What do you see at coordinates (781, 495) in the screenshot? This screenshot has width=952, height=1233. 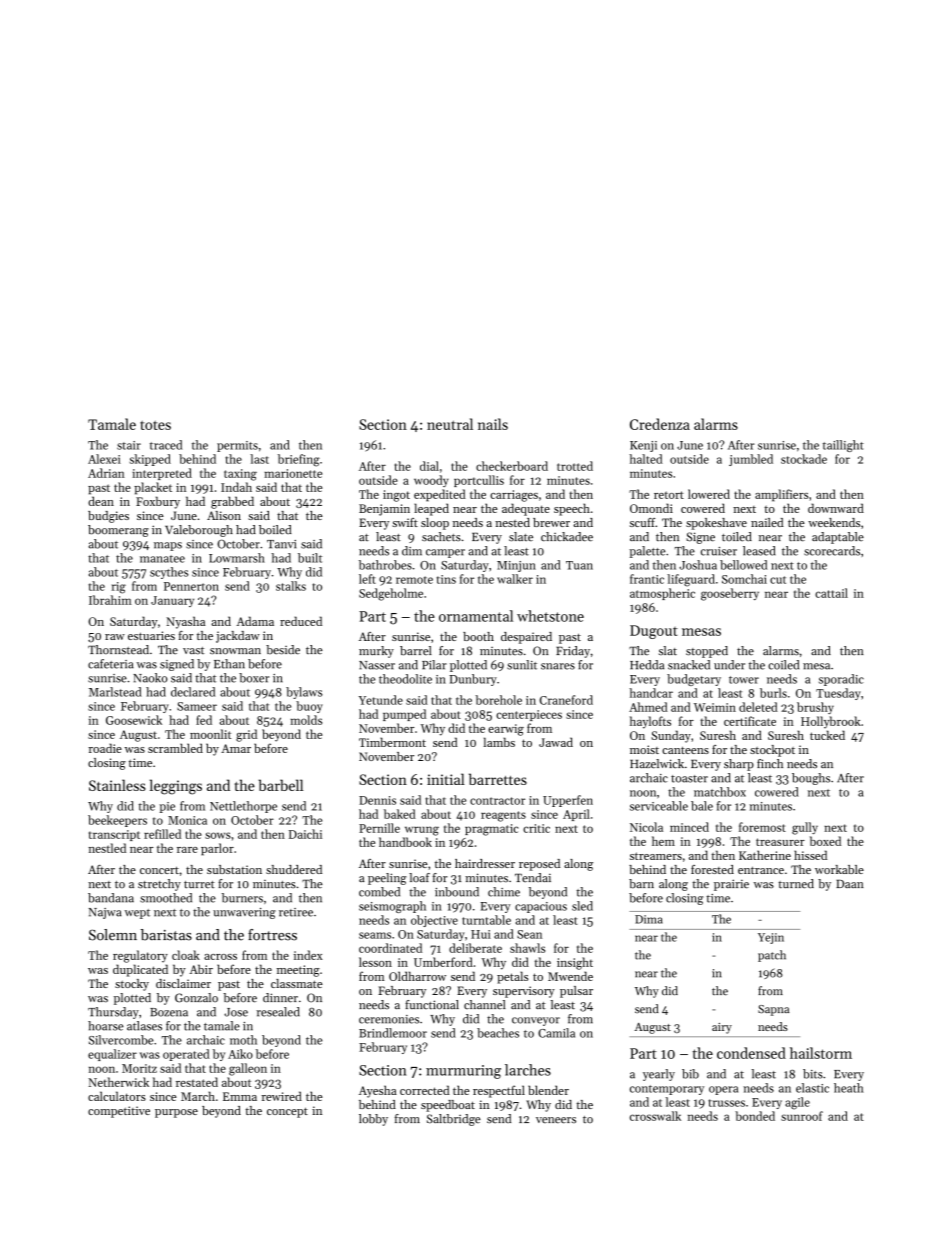 I see `amplifiers` at bounding box center [781, 495].
